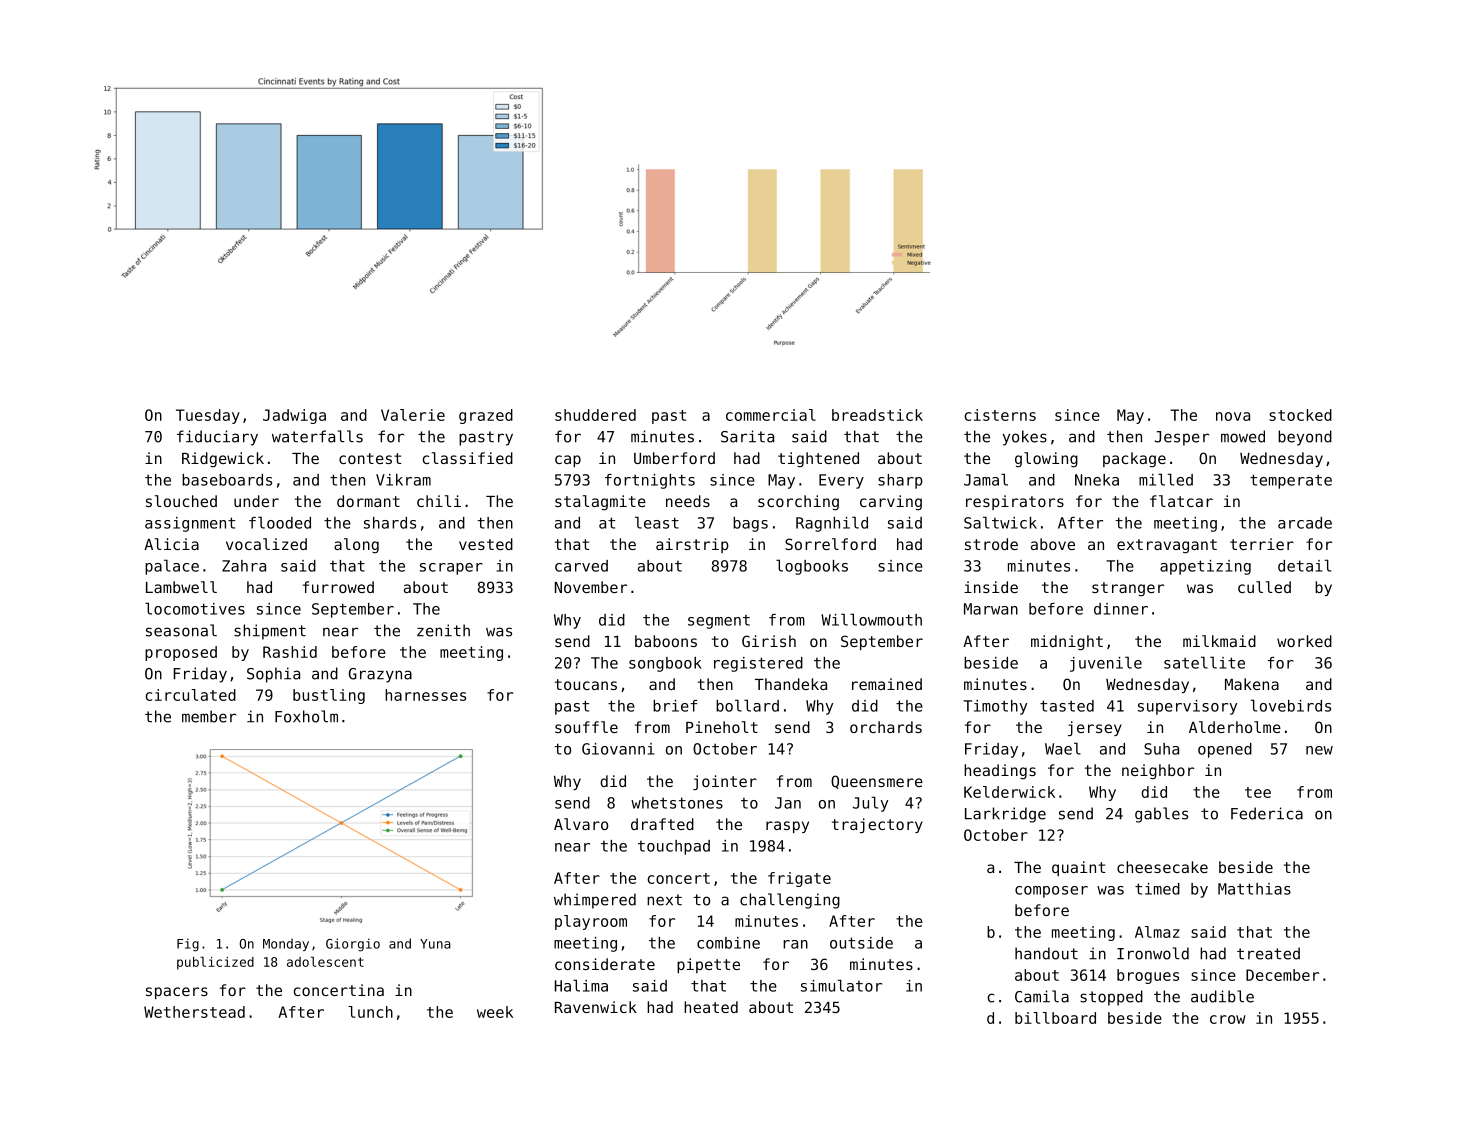 This page has width=1477, height=1141. What do you see at coordinates (227, 480) in the page?
I see `baseboards` at bounding box center [227, 480].
